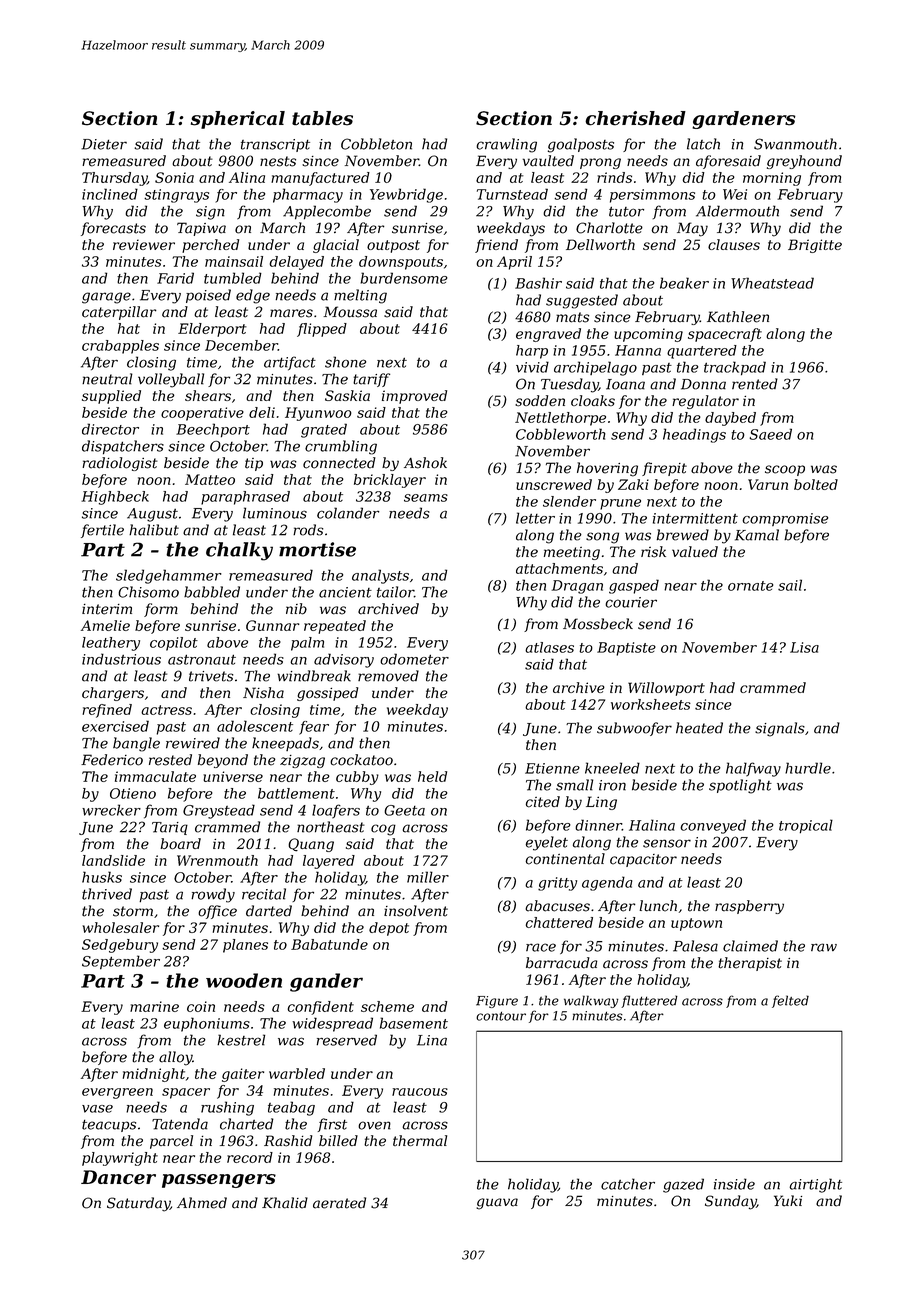 Image resolution: width=924 pixels, height=1308 pixels. I want to click on gardeners, so click(743, 120).
